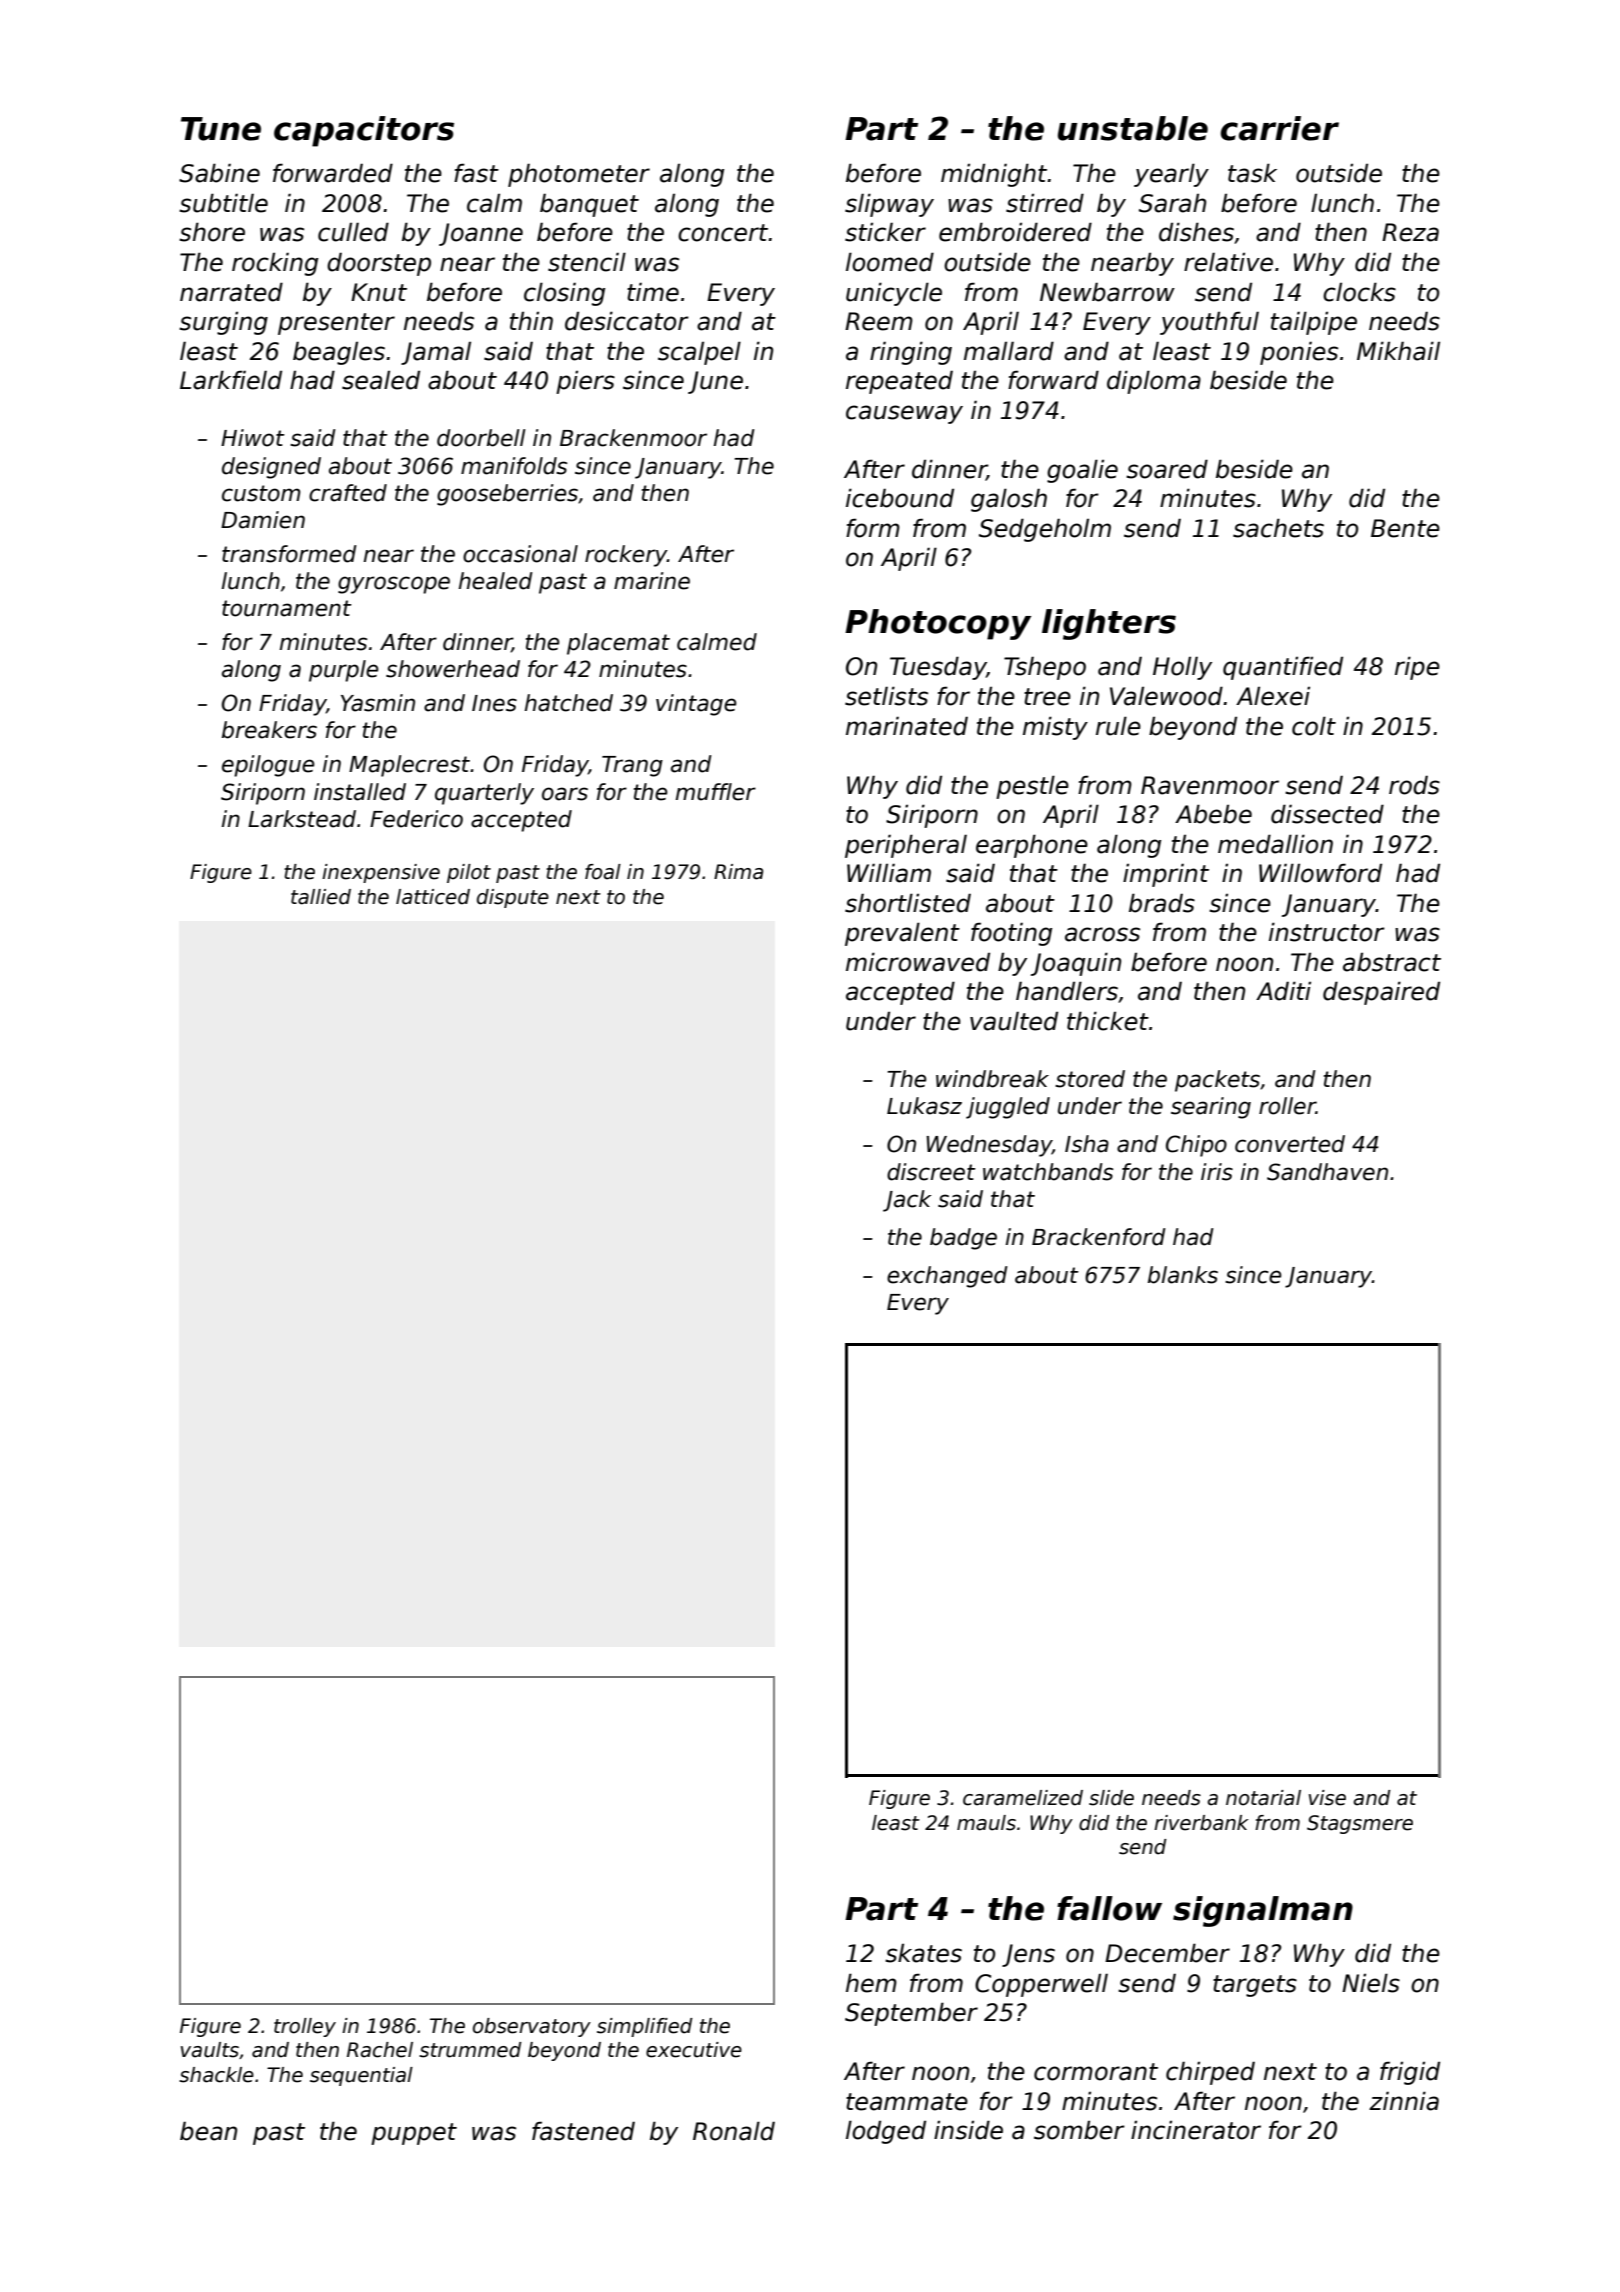  Describe the element at coordinates (287, 608) in the page. I see `tournament` at that location.
